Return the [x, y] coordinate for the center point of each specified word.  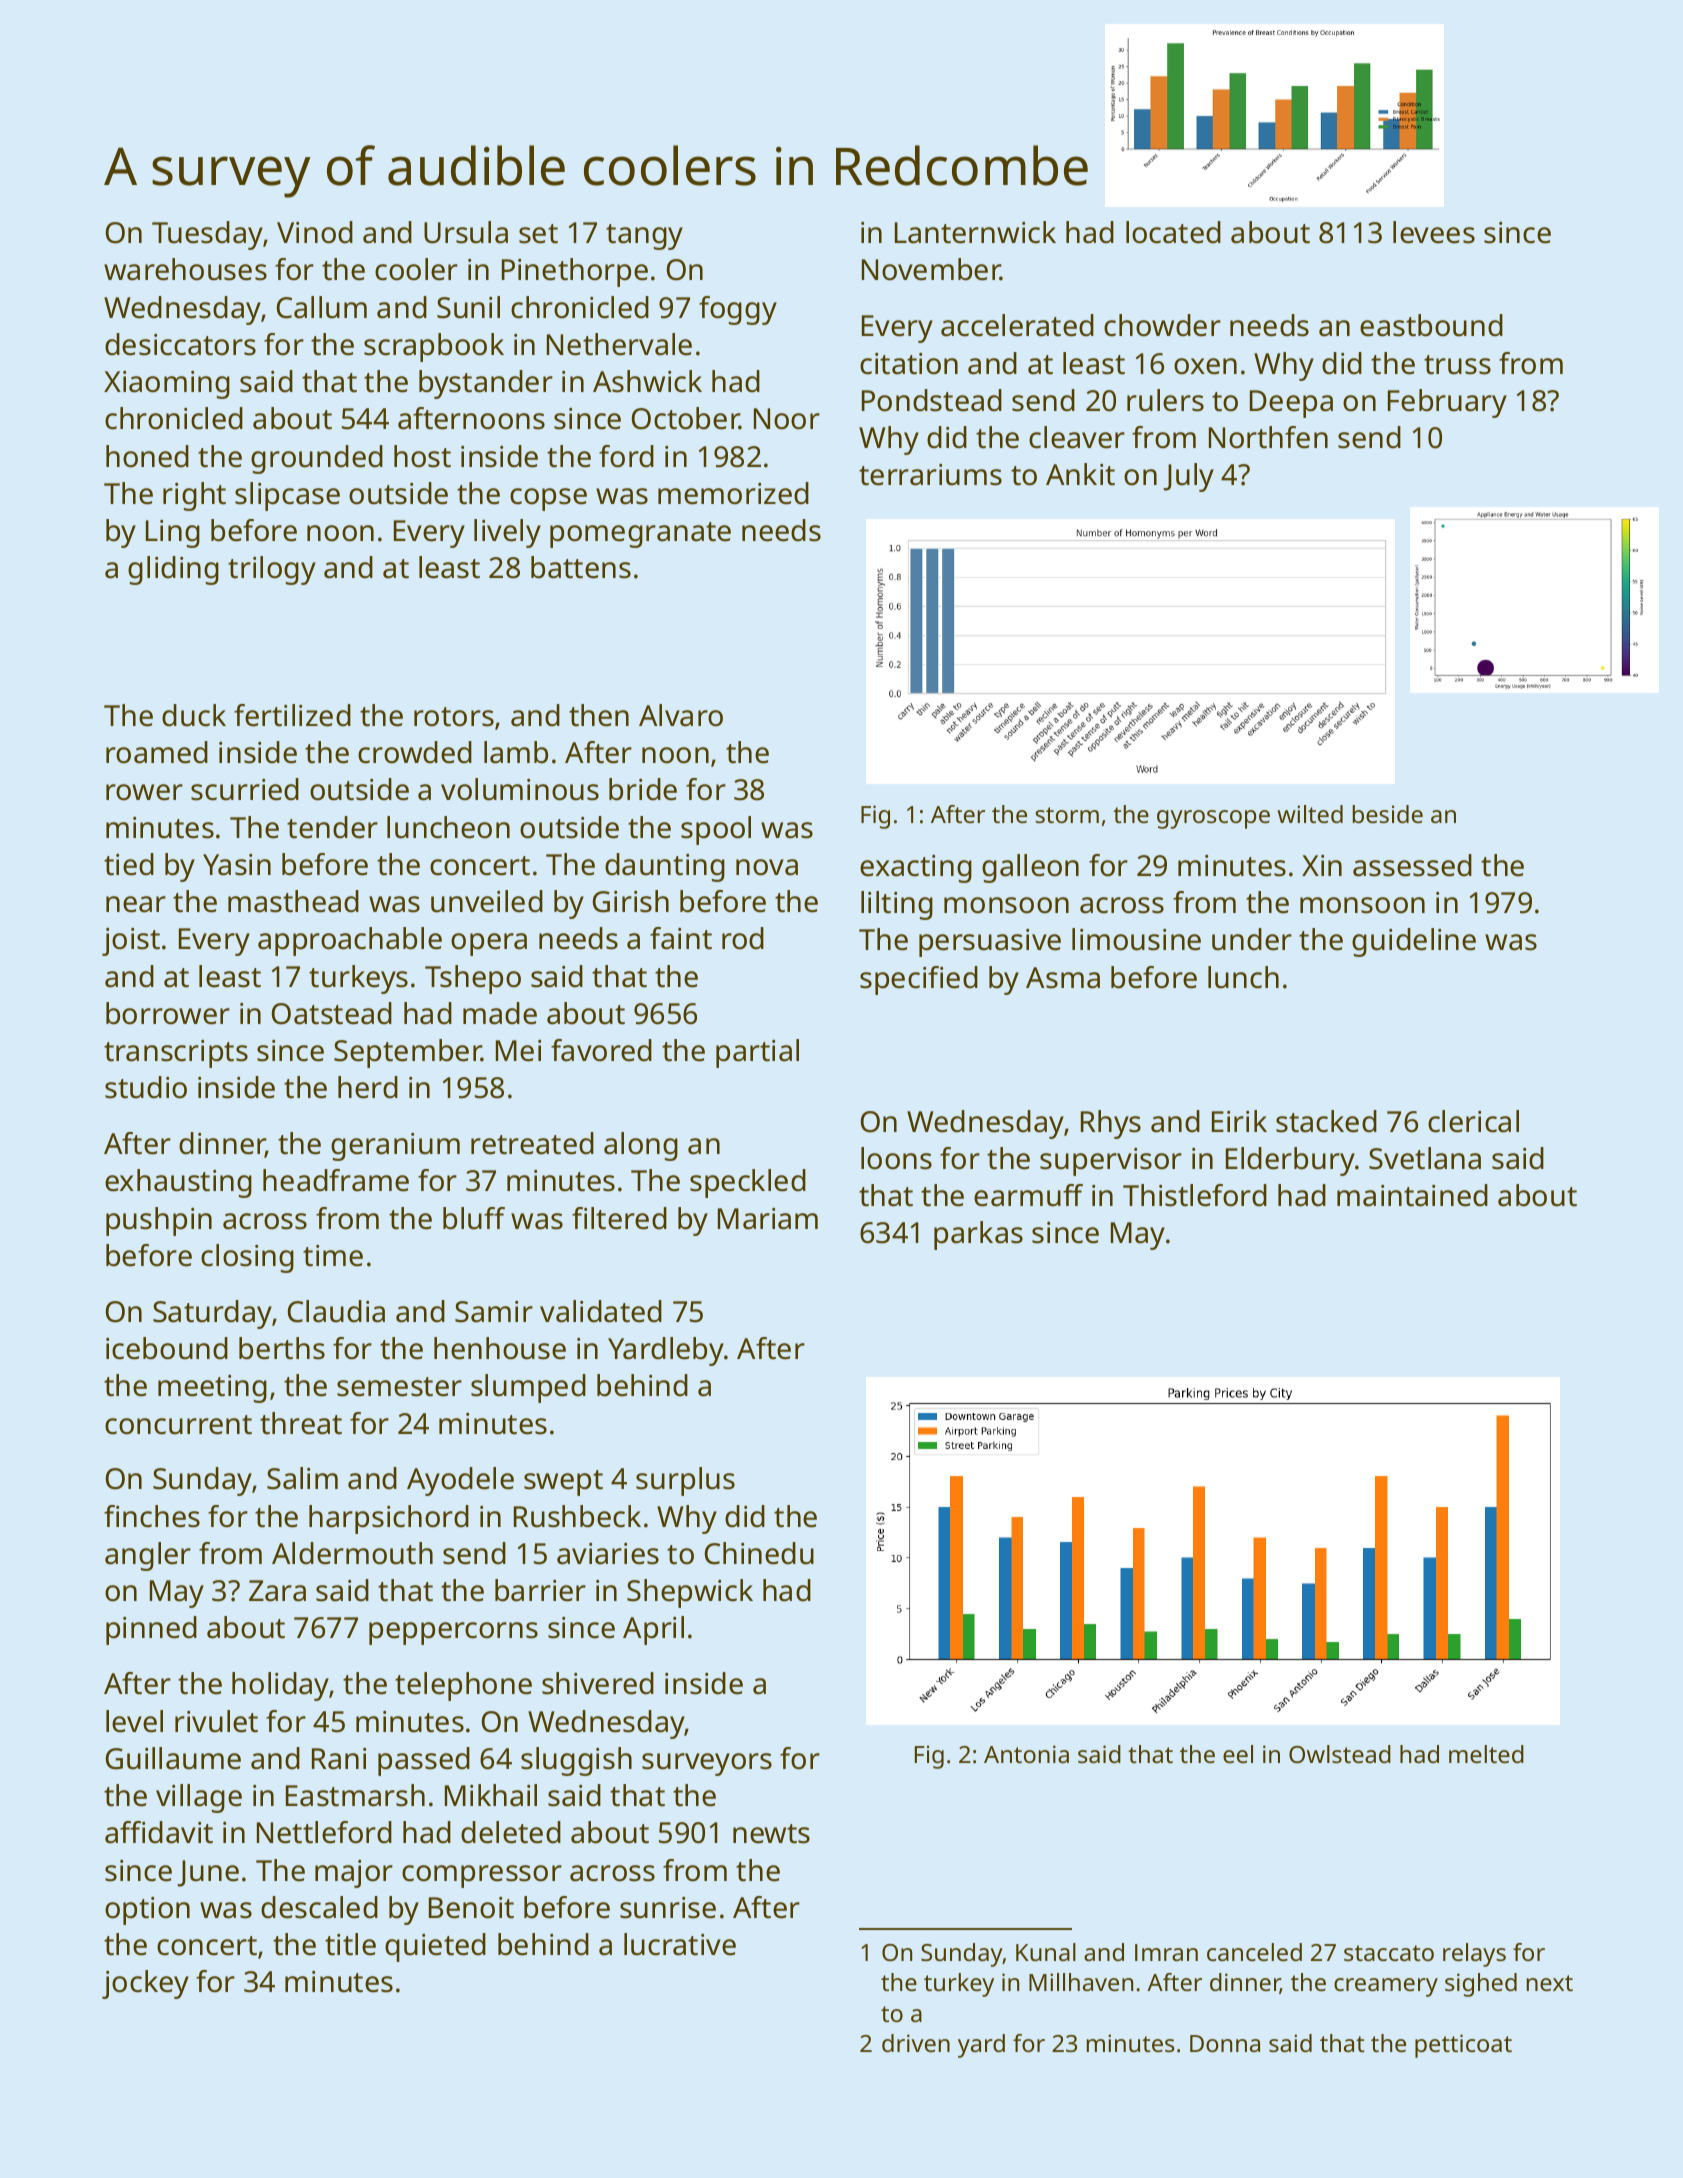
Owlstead [1340, 1754]
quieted [435, 1947]
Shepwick [690, 1593]
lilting [897, 905]
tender [332, 827]
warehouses [185, 269]
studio [146, 1087]
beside [1388, 814]
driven [916, 2043]
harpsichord [389, 1519]
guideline [1414, 942]
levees [1434, 232]
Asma [1063, 978]
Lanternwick [975, 232]
